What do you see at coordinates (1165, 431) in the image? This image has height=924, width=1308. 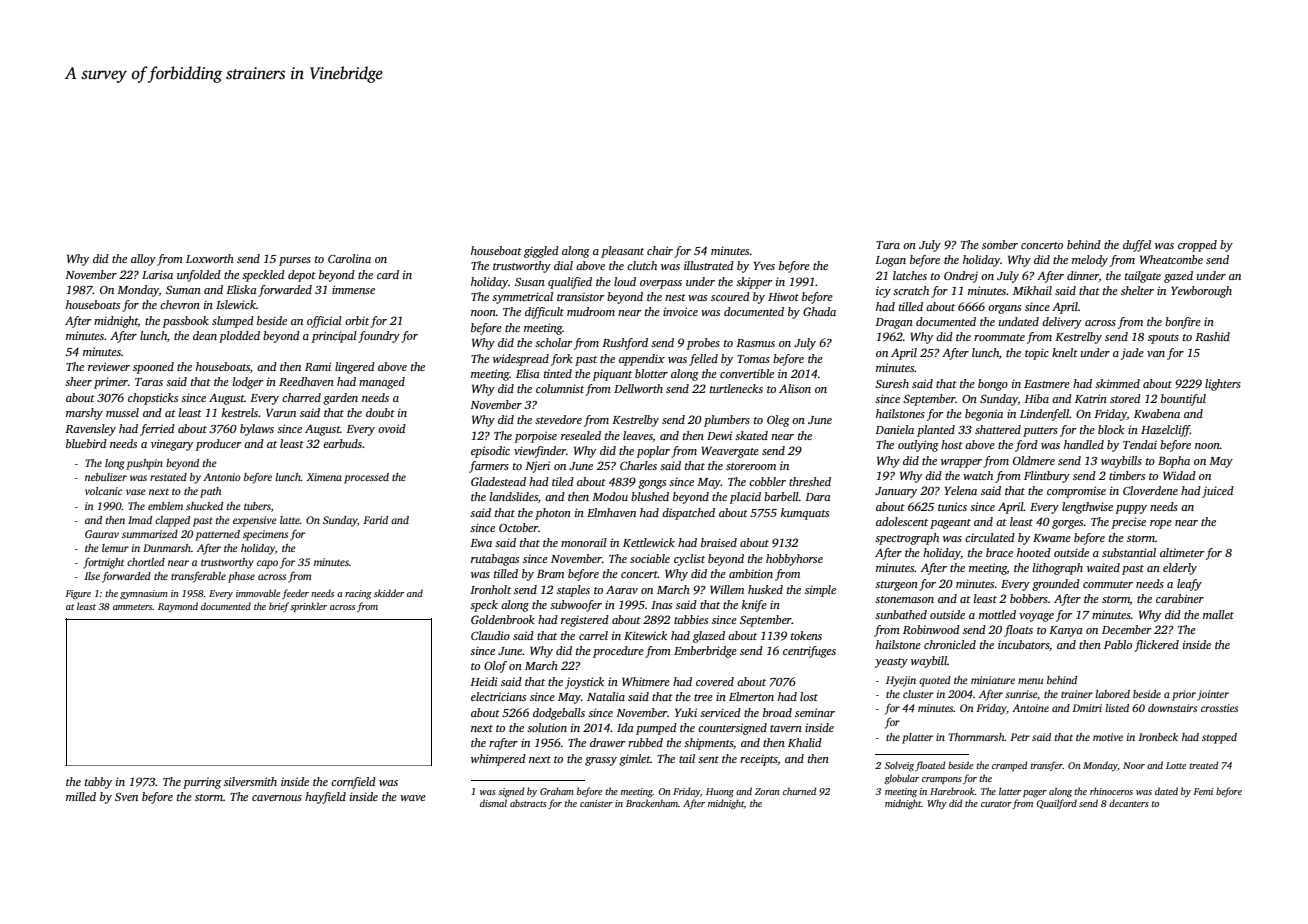 I see `Hazelcliff` at bounding box center [1165, 431].
